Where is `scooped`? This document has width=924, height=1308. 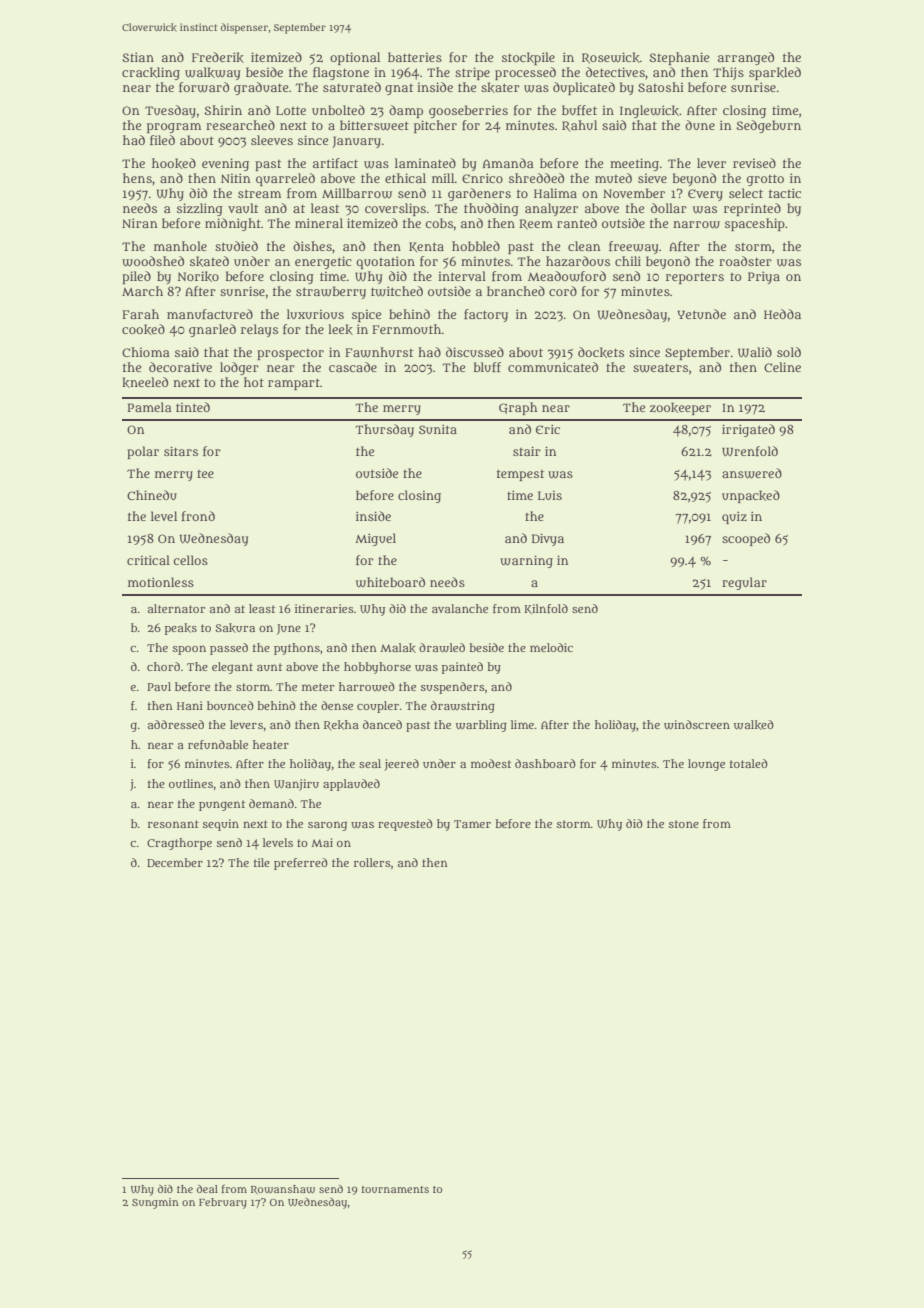 scooped is located at coordinates (746, 539).
